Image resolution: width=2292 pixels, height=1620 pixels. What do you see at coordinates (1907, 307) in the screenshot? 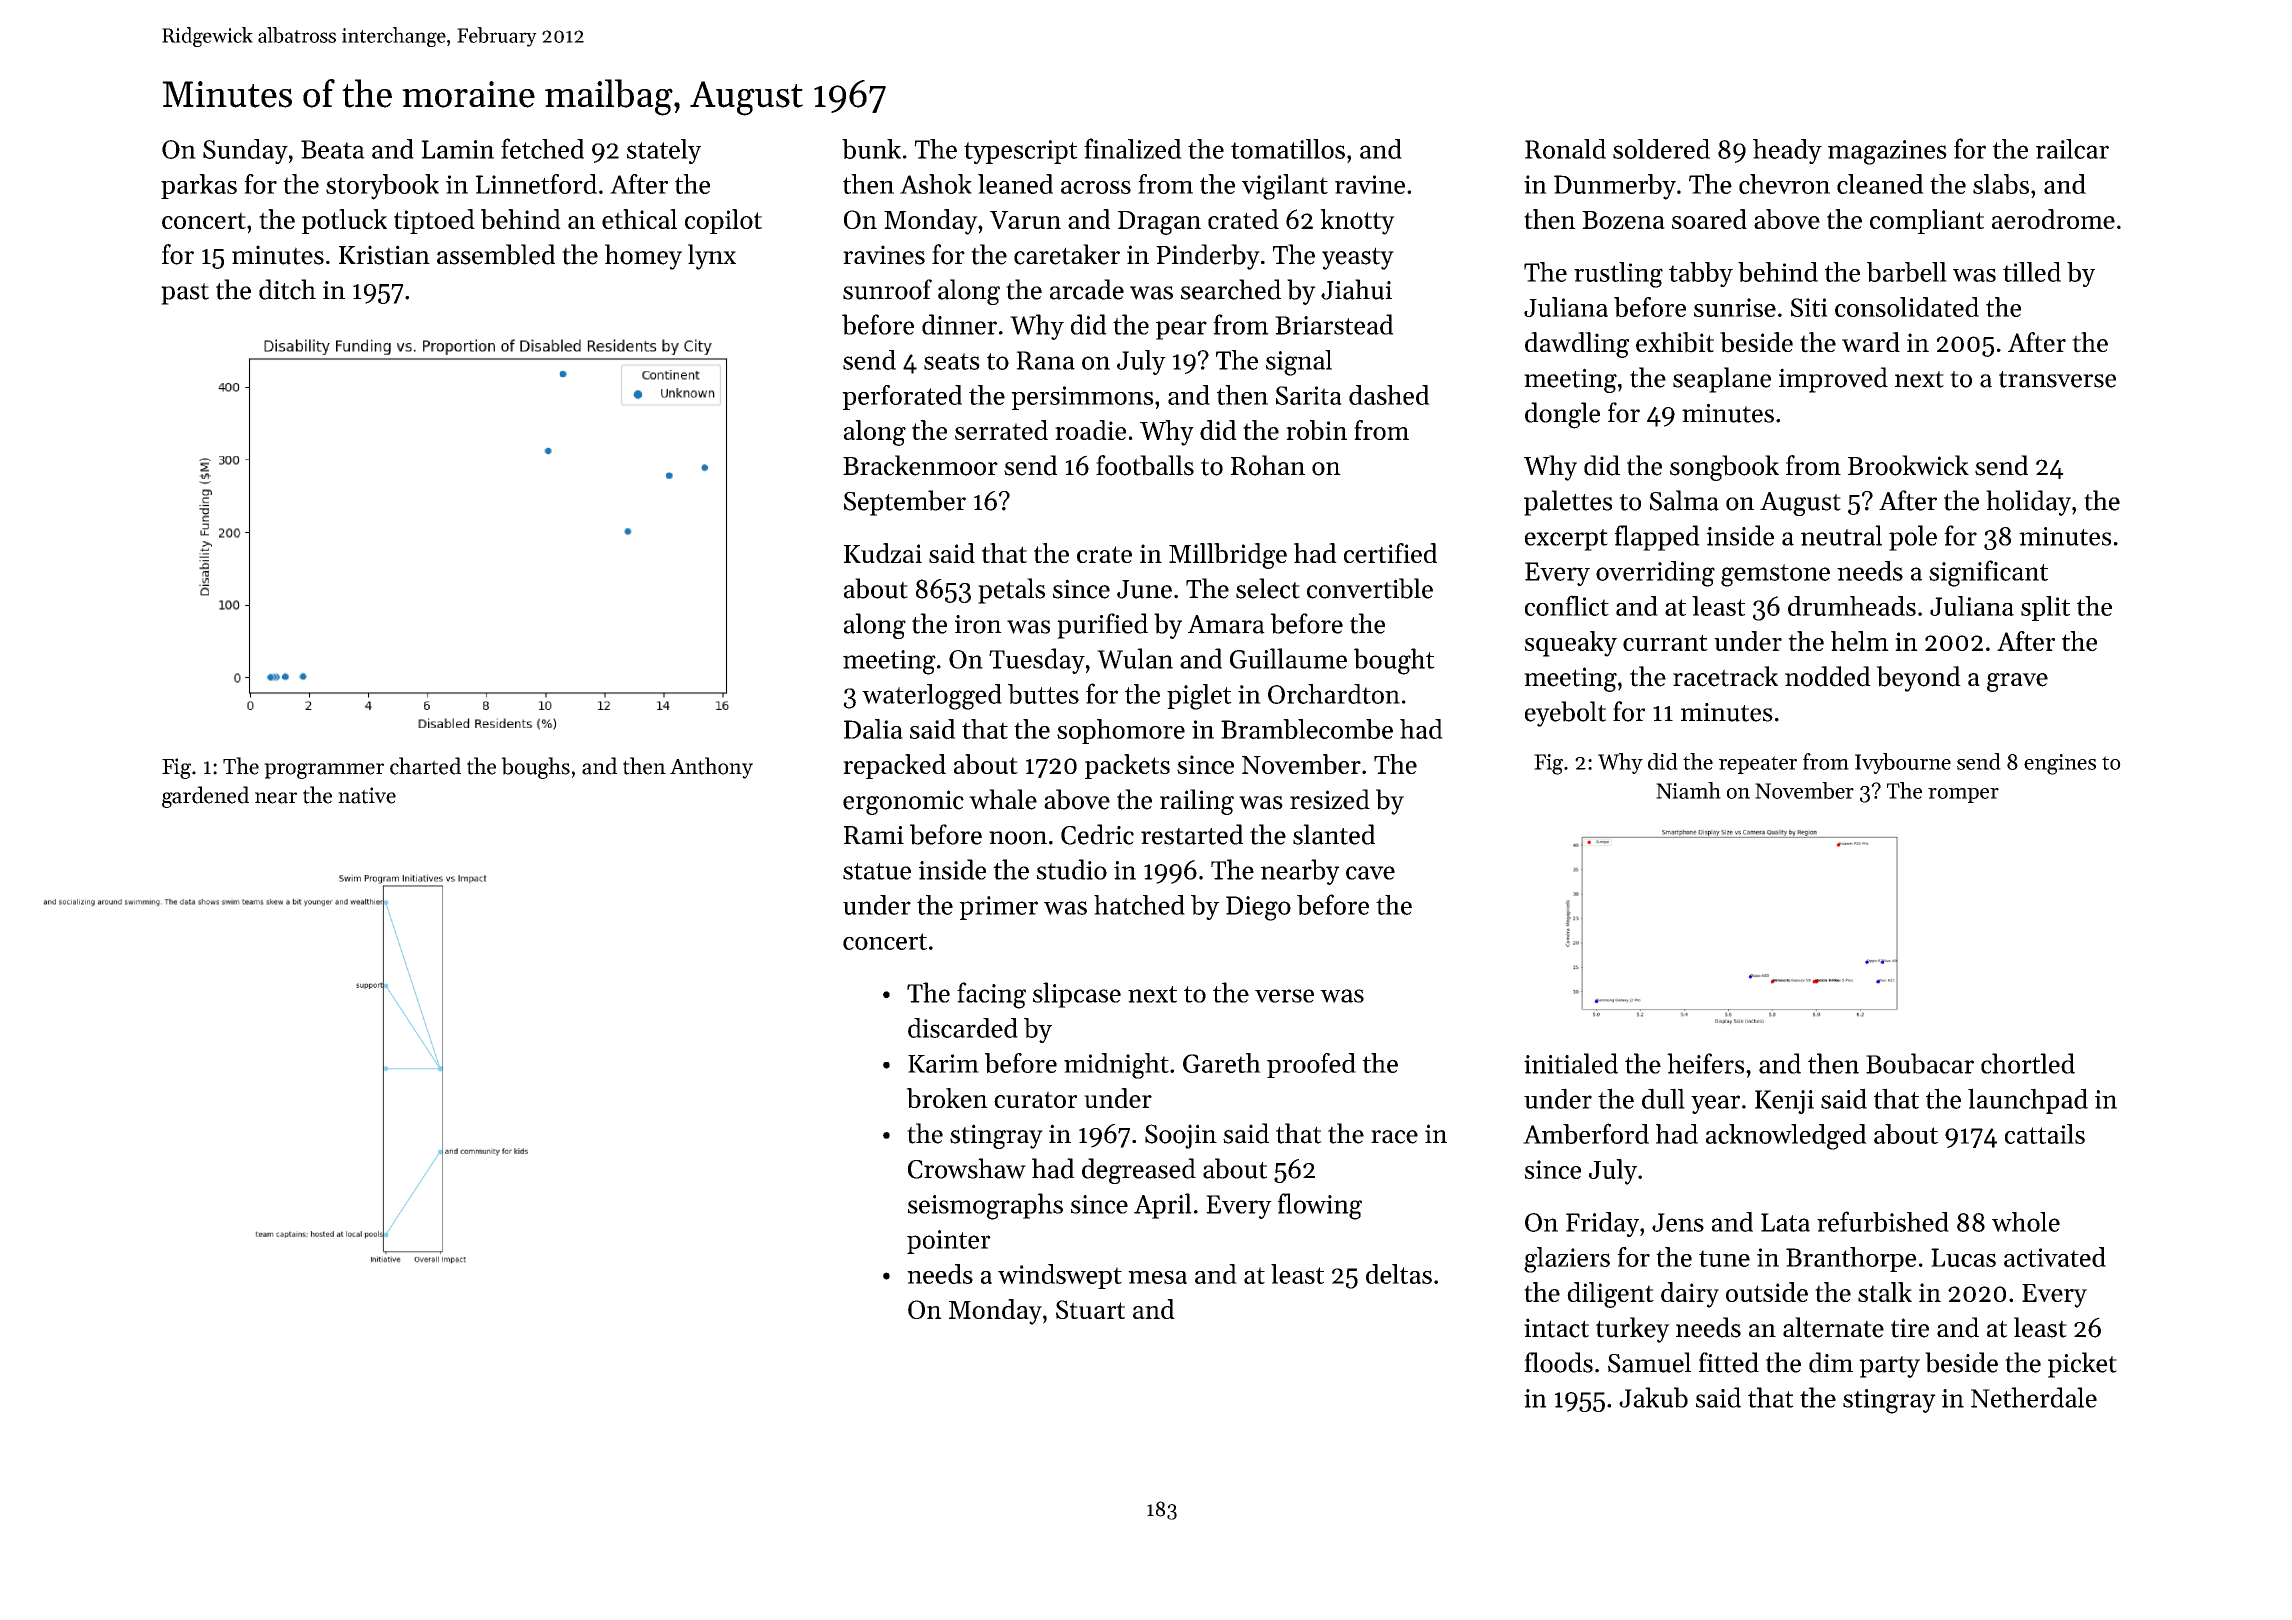
I see `consolidated` at bounding box center [1907, 307].
